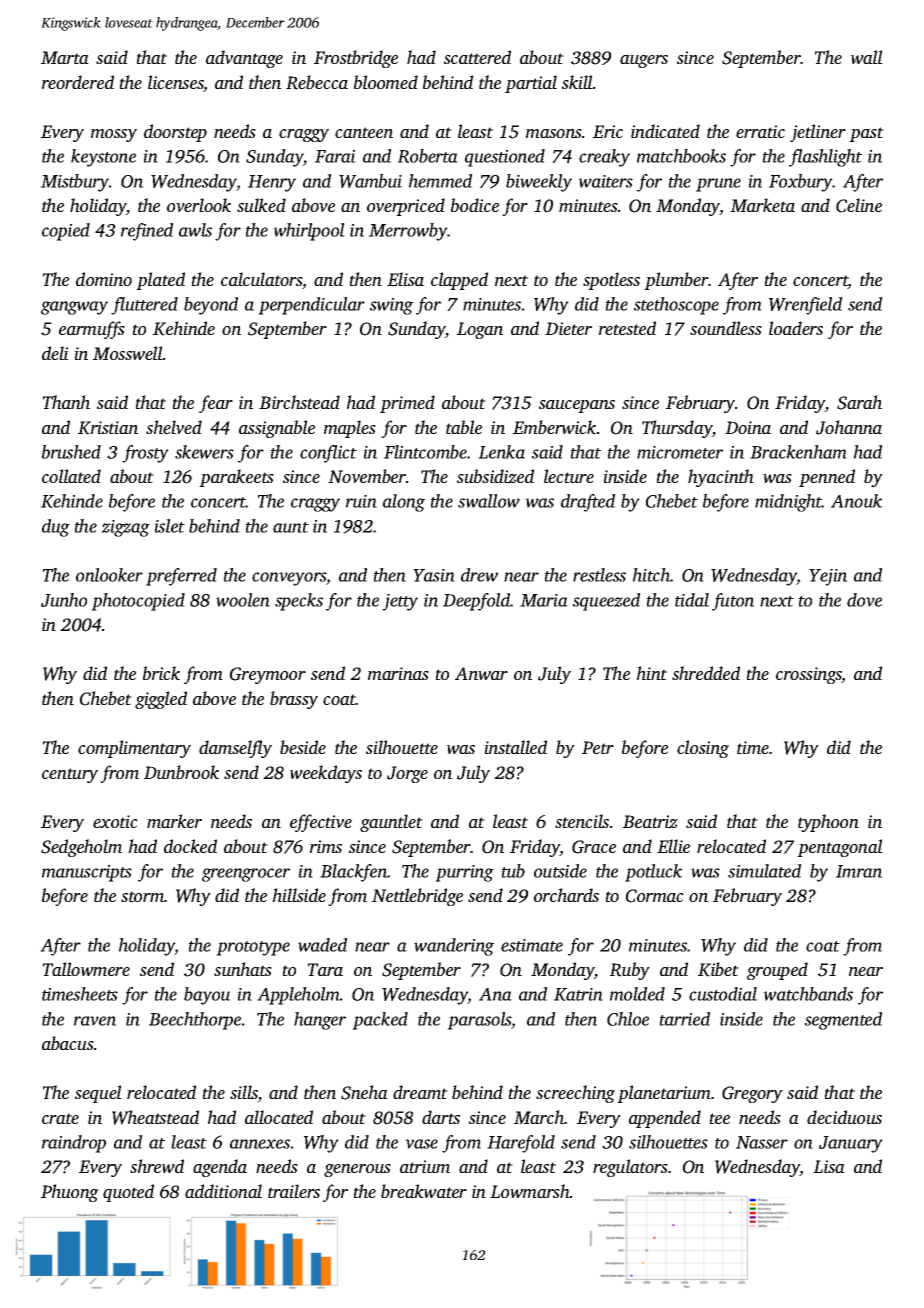  Describe the element at coordinates (703, 749) in the screenshot. I see `closing` at that location.
